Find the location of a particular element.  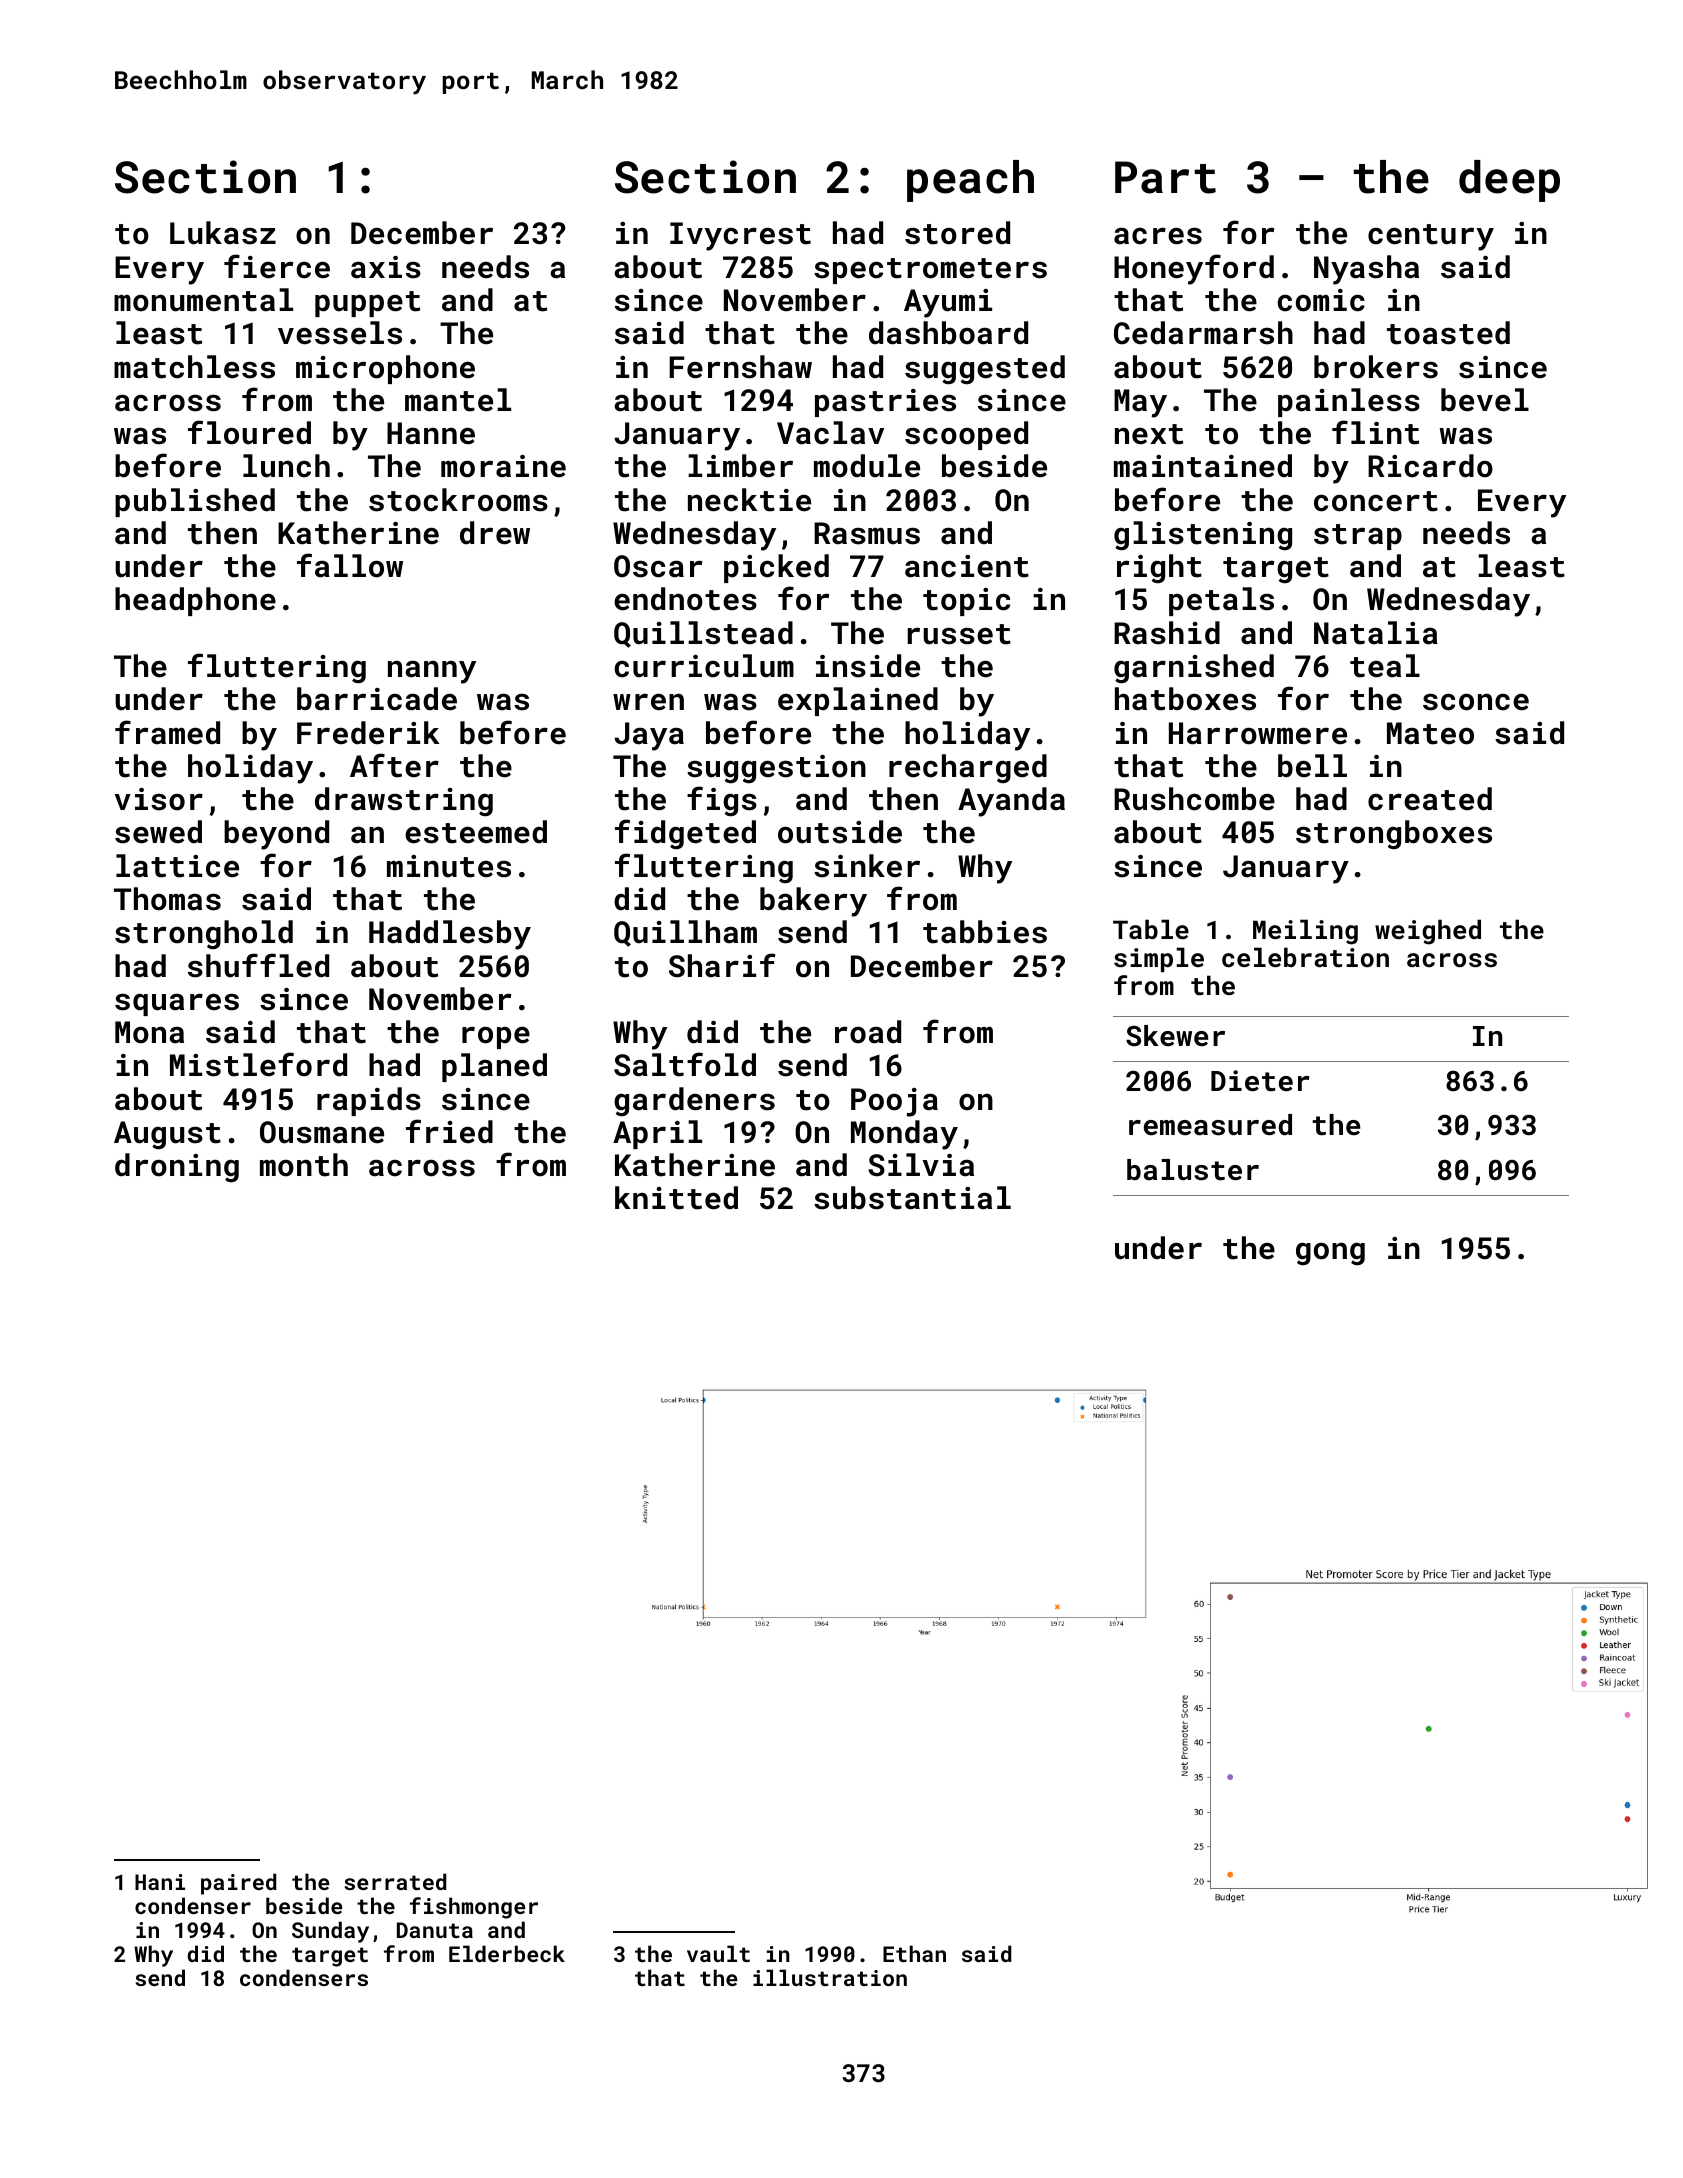

ancient is located at coordinates (967, 566).
